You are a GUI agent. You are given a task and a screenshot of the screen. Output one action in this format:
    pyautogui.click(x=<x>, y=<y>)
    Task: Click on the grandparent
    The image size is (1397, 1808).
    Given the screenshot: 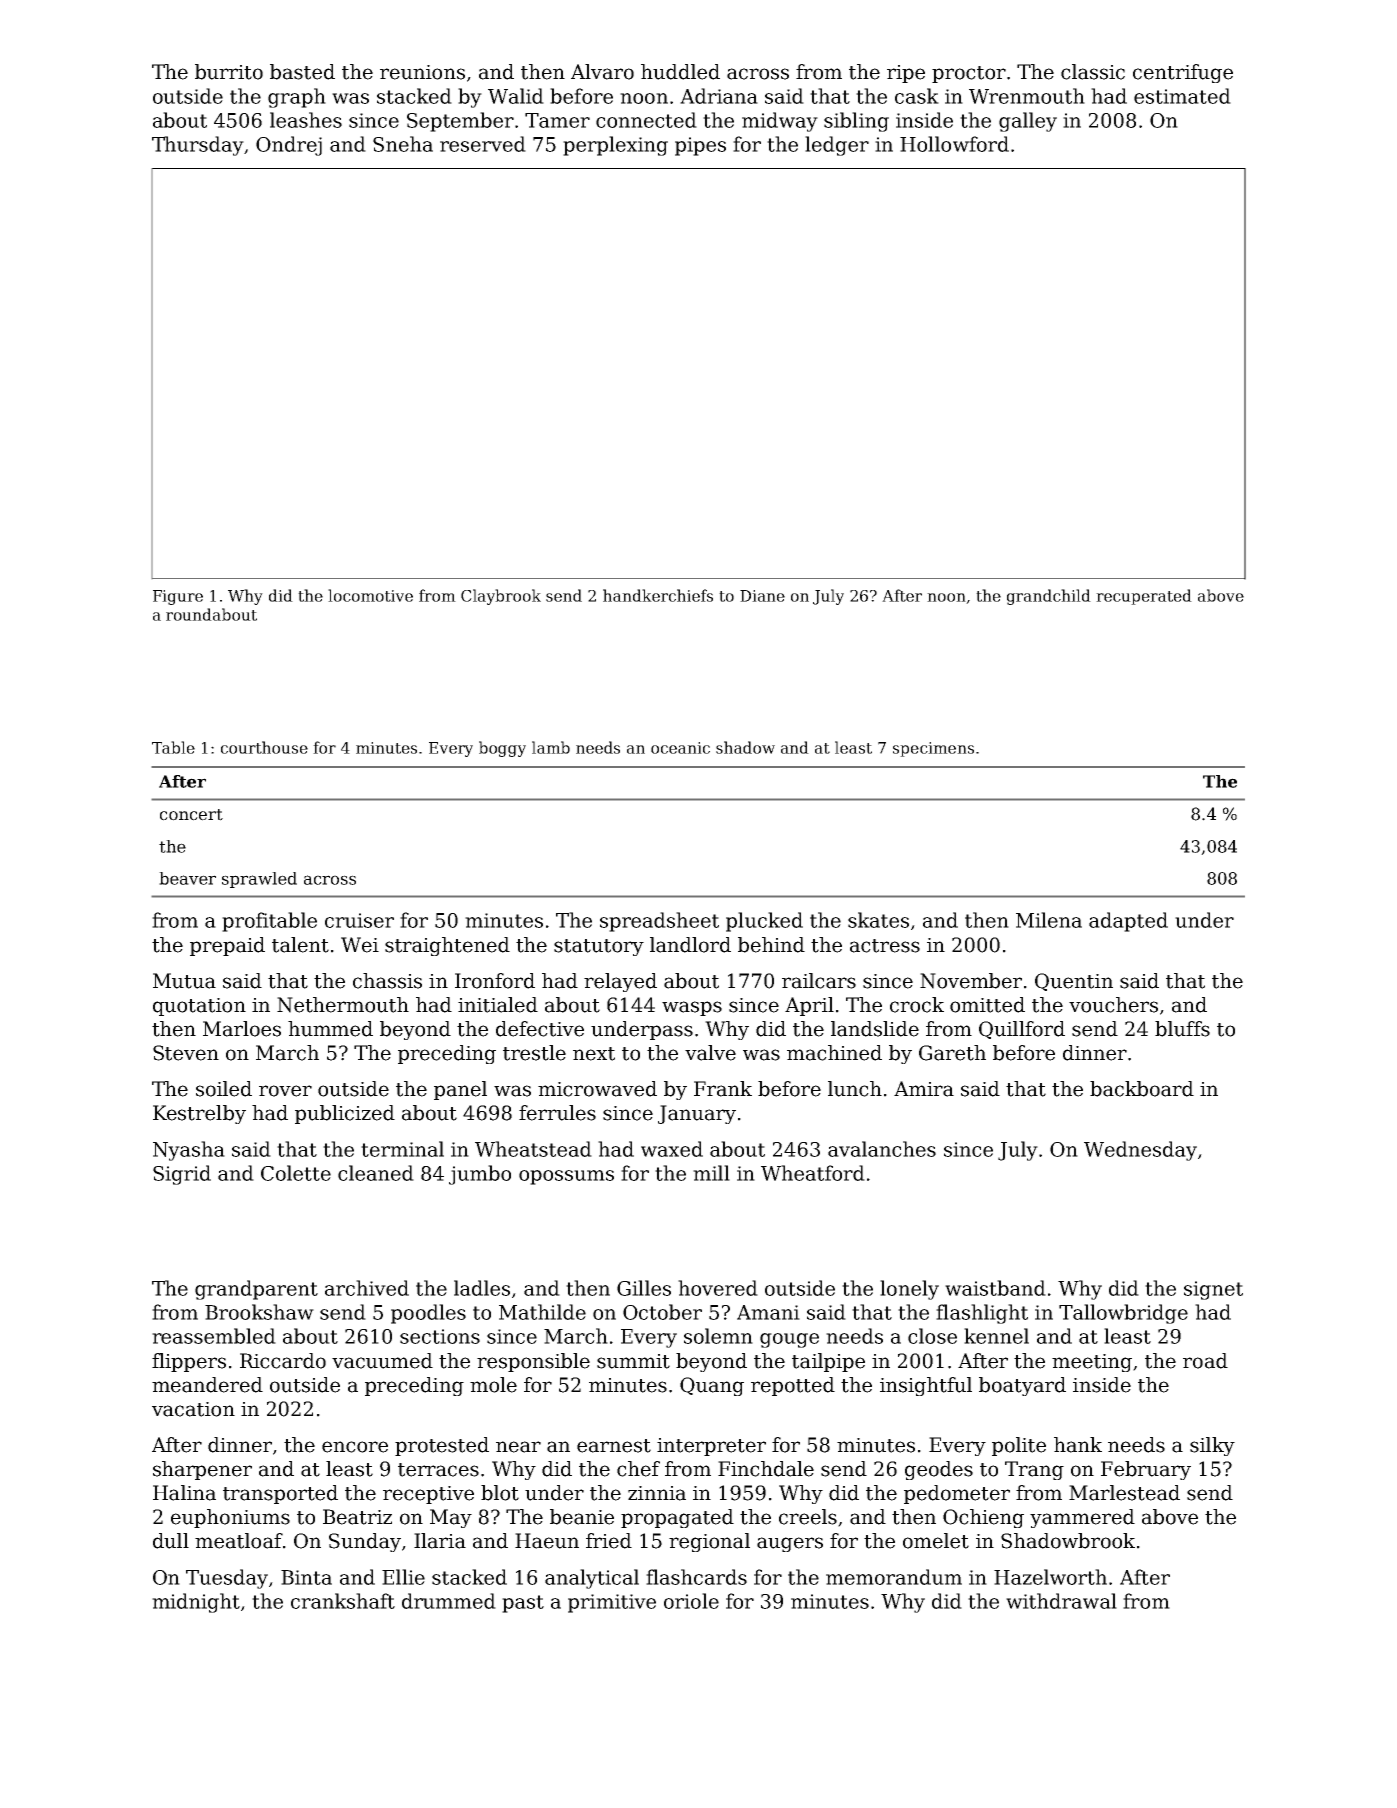 What is the action you would take?
    pyautogui.click(x=256, y=1290)
